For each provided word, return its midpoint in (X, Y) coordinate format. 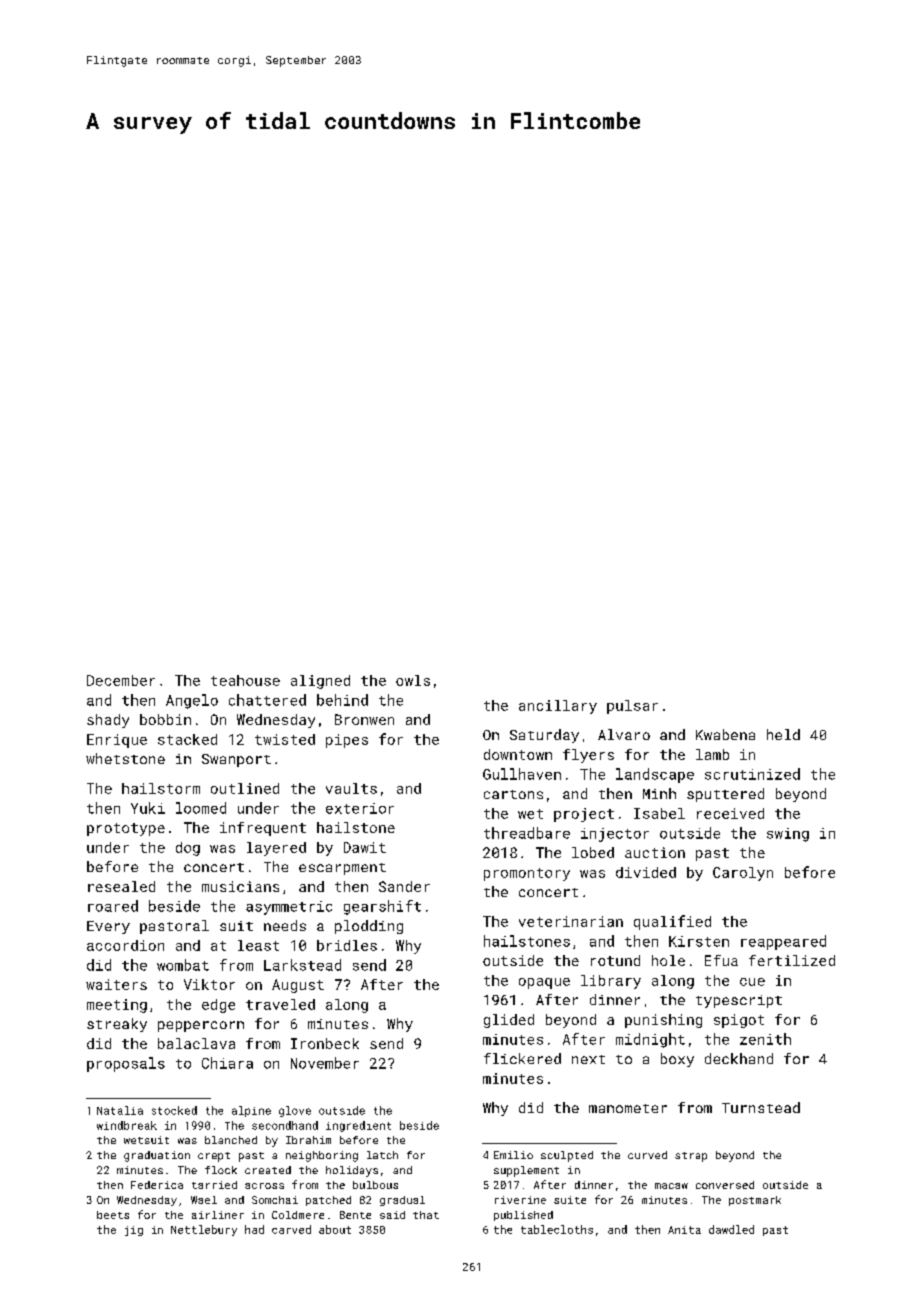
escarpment (342, 869)
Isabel (659, 813)
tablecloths (557, 1229)
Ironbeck (325, 1043)
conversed (725, 1185)
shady (108, 721)
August (298, 986)
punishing (663, 1021)
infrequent (263, 829)
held (783, 734)
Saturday (544, 736)
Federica (157, 1185)
